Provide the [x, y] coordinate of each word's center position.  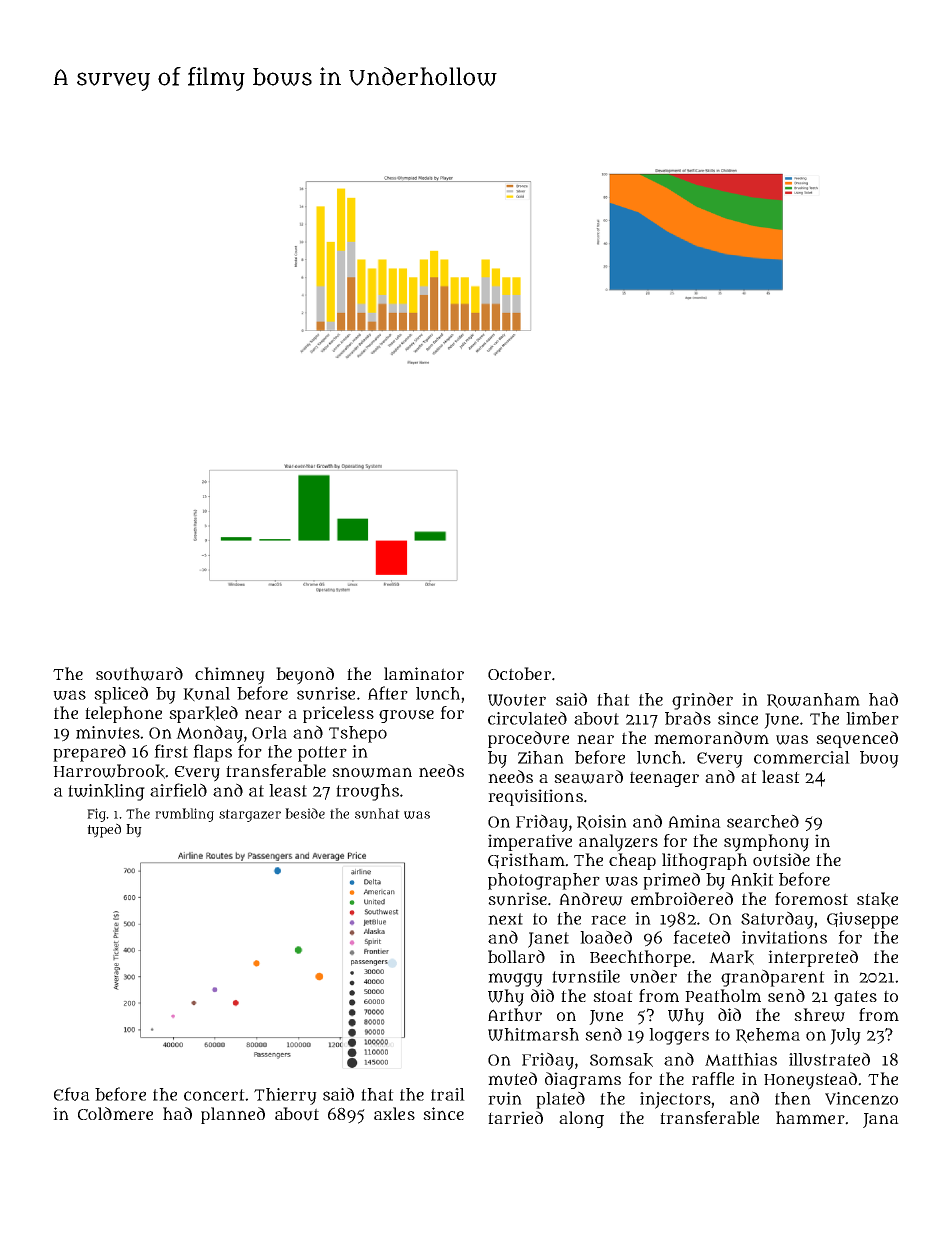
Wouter [517, 700]
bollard [516, 956]
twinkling [106, 792]
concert [214, 1095]
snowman [372, 772]
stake [877, 899]
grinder [702, 701]
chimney [230, 676]
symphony [766, 843]
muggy [515, 980]
